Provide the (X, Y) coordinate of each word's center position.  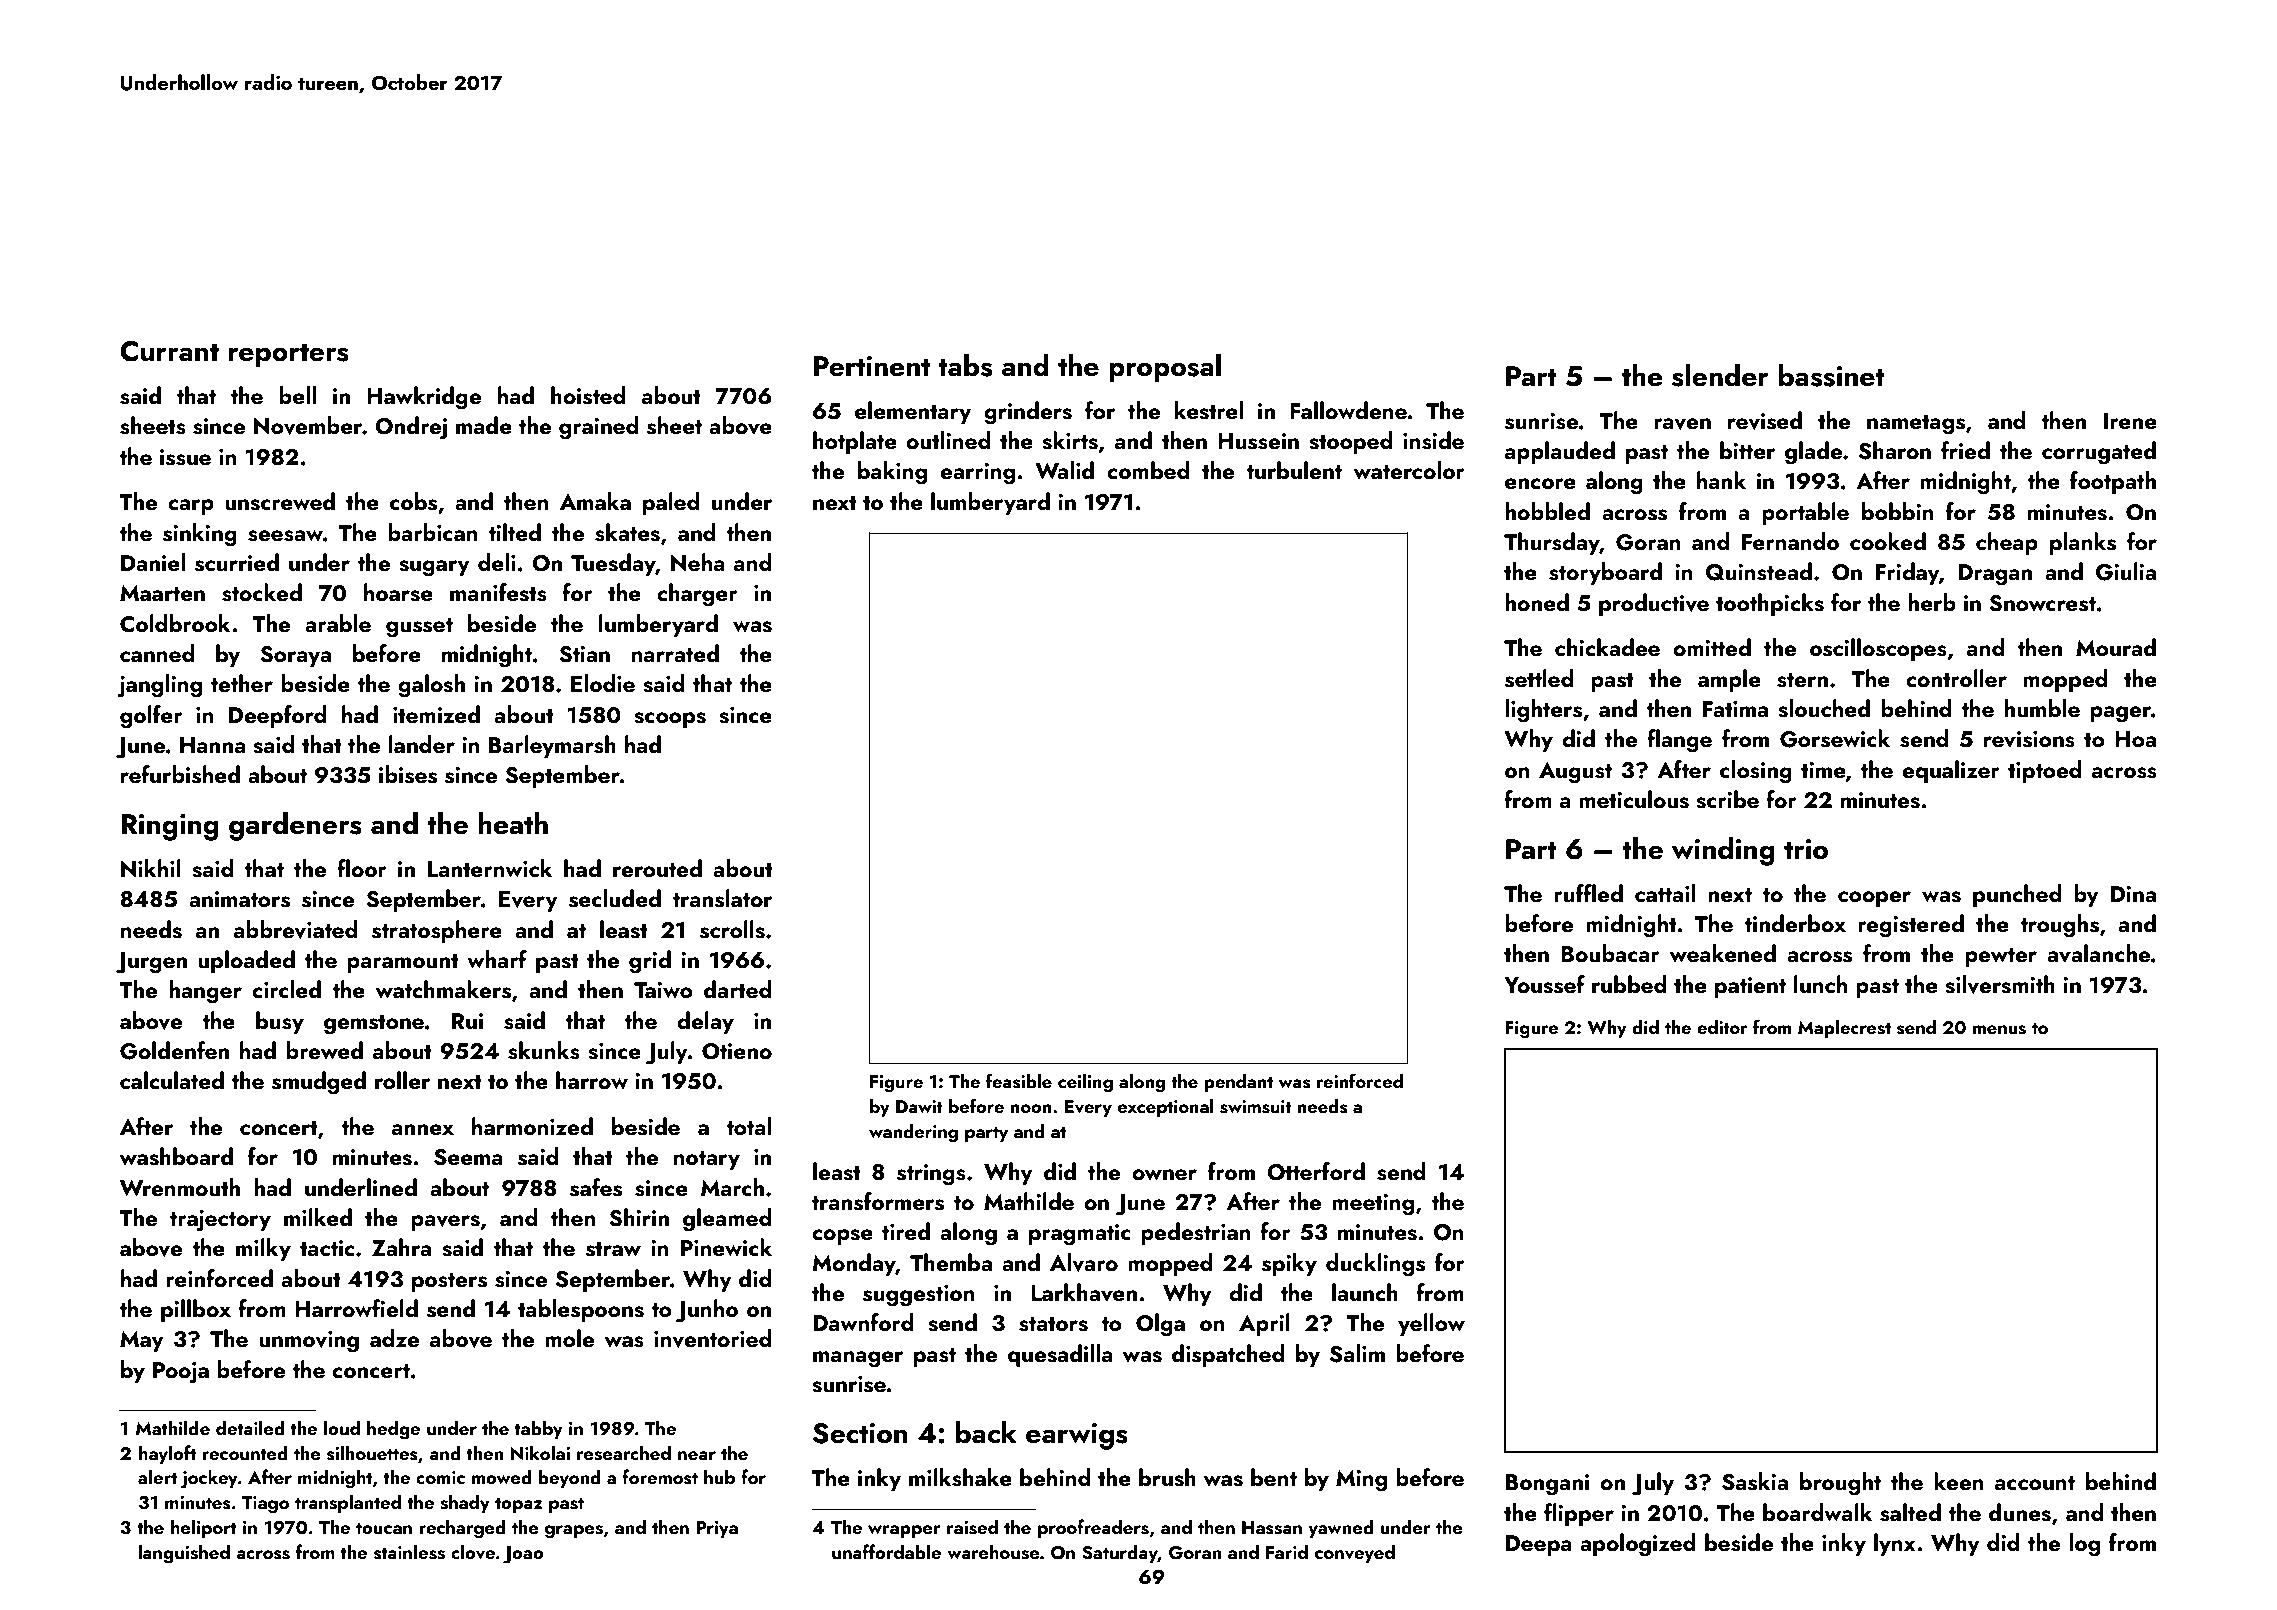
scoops (670, 720)
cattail (1665, 893)
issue (185, 457)
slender (1720, 375)
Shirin (639, 1217)
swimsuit (1256, 1107)
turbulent (1294, 470)
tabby (538, 1429)
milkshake (960, 1477)
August (1575, 773)
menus (1999, 1030)
